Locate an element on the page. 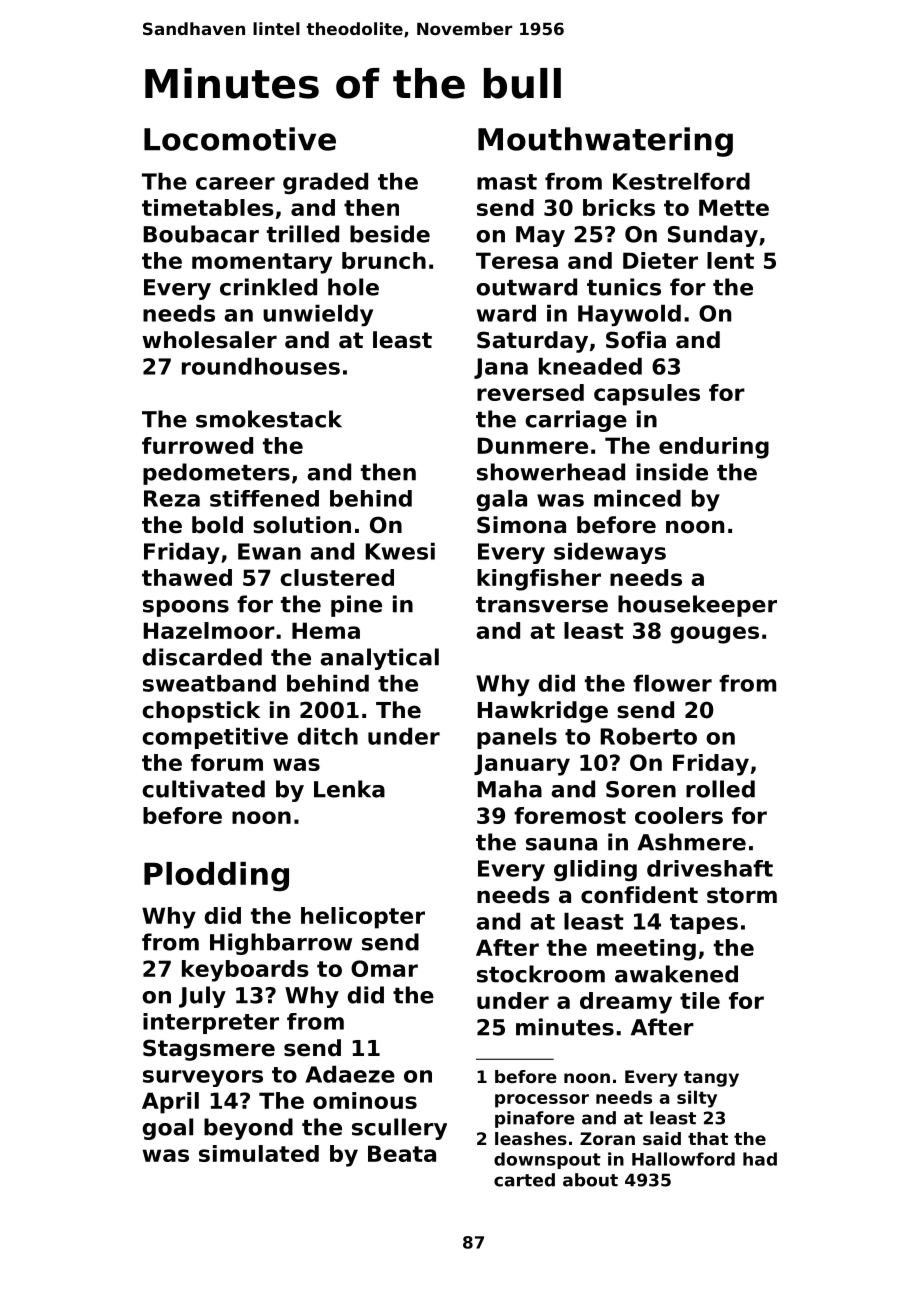 The width and height of the image is (924, 1311). Mouthwatering is located at coordinates (605, 142).
